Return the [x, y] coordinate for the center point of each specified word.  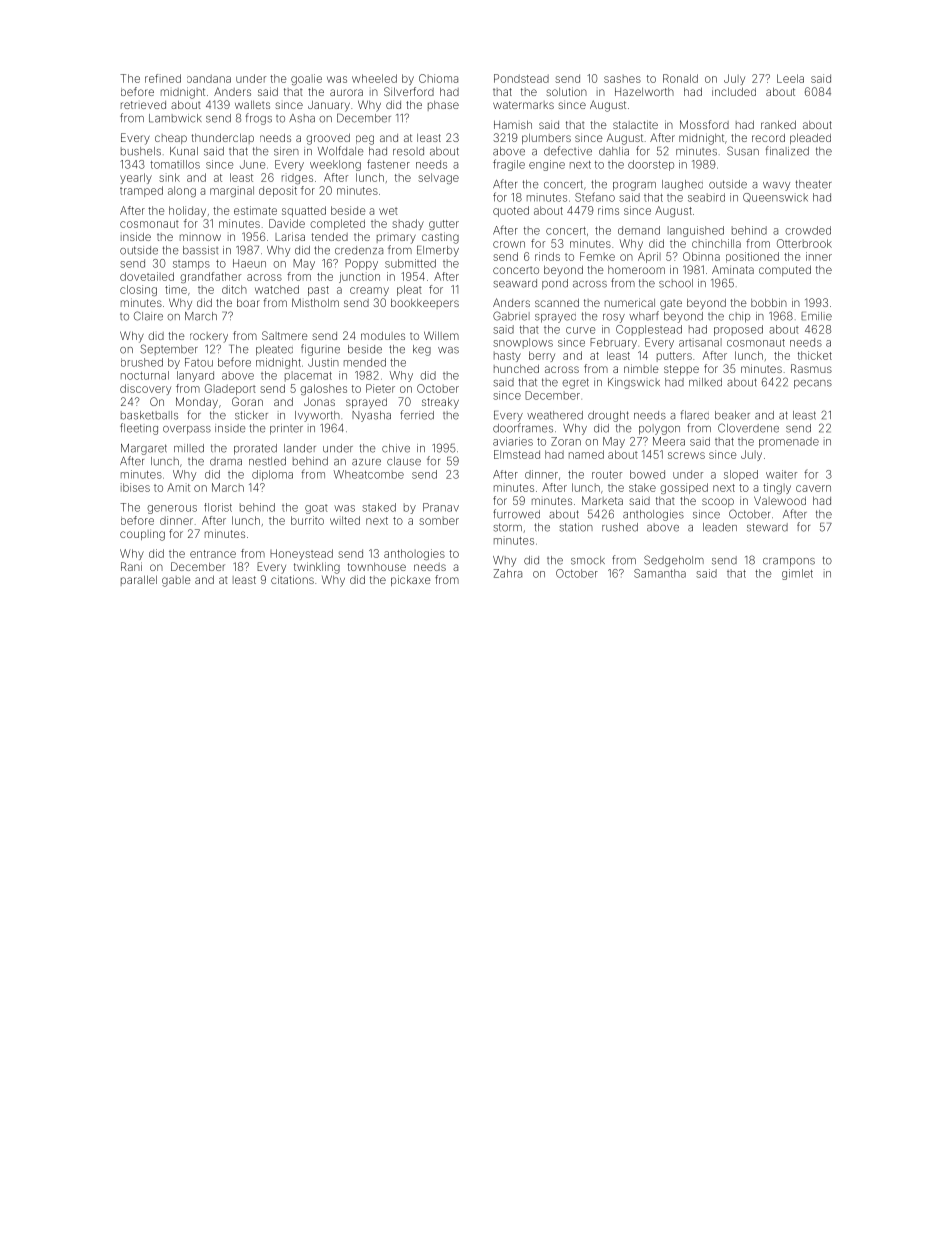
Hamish [513, 124]
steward [767, 527]
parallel [139, 580]
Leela [790, 78]
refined [163, 78]
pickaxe [411, 580]
